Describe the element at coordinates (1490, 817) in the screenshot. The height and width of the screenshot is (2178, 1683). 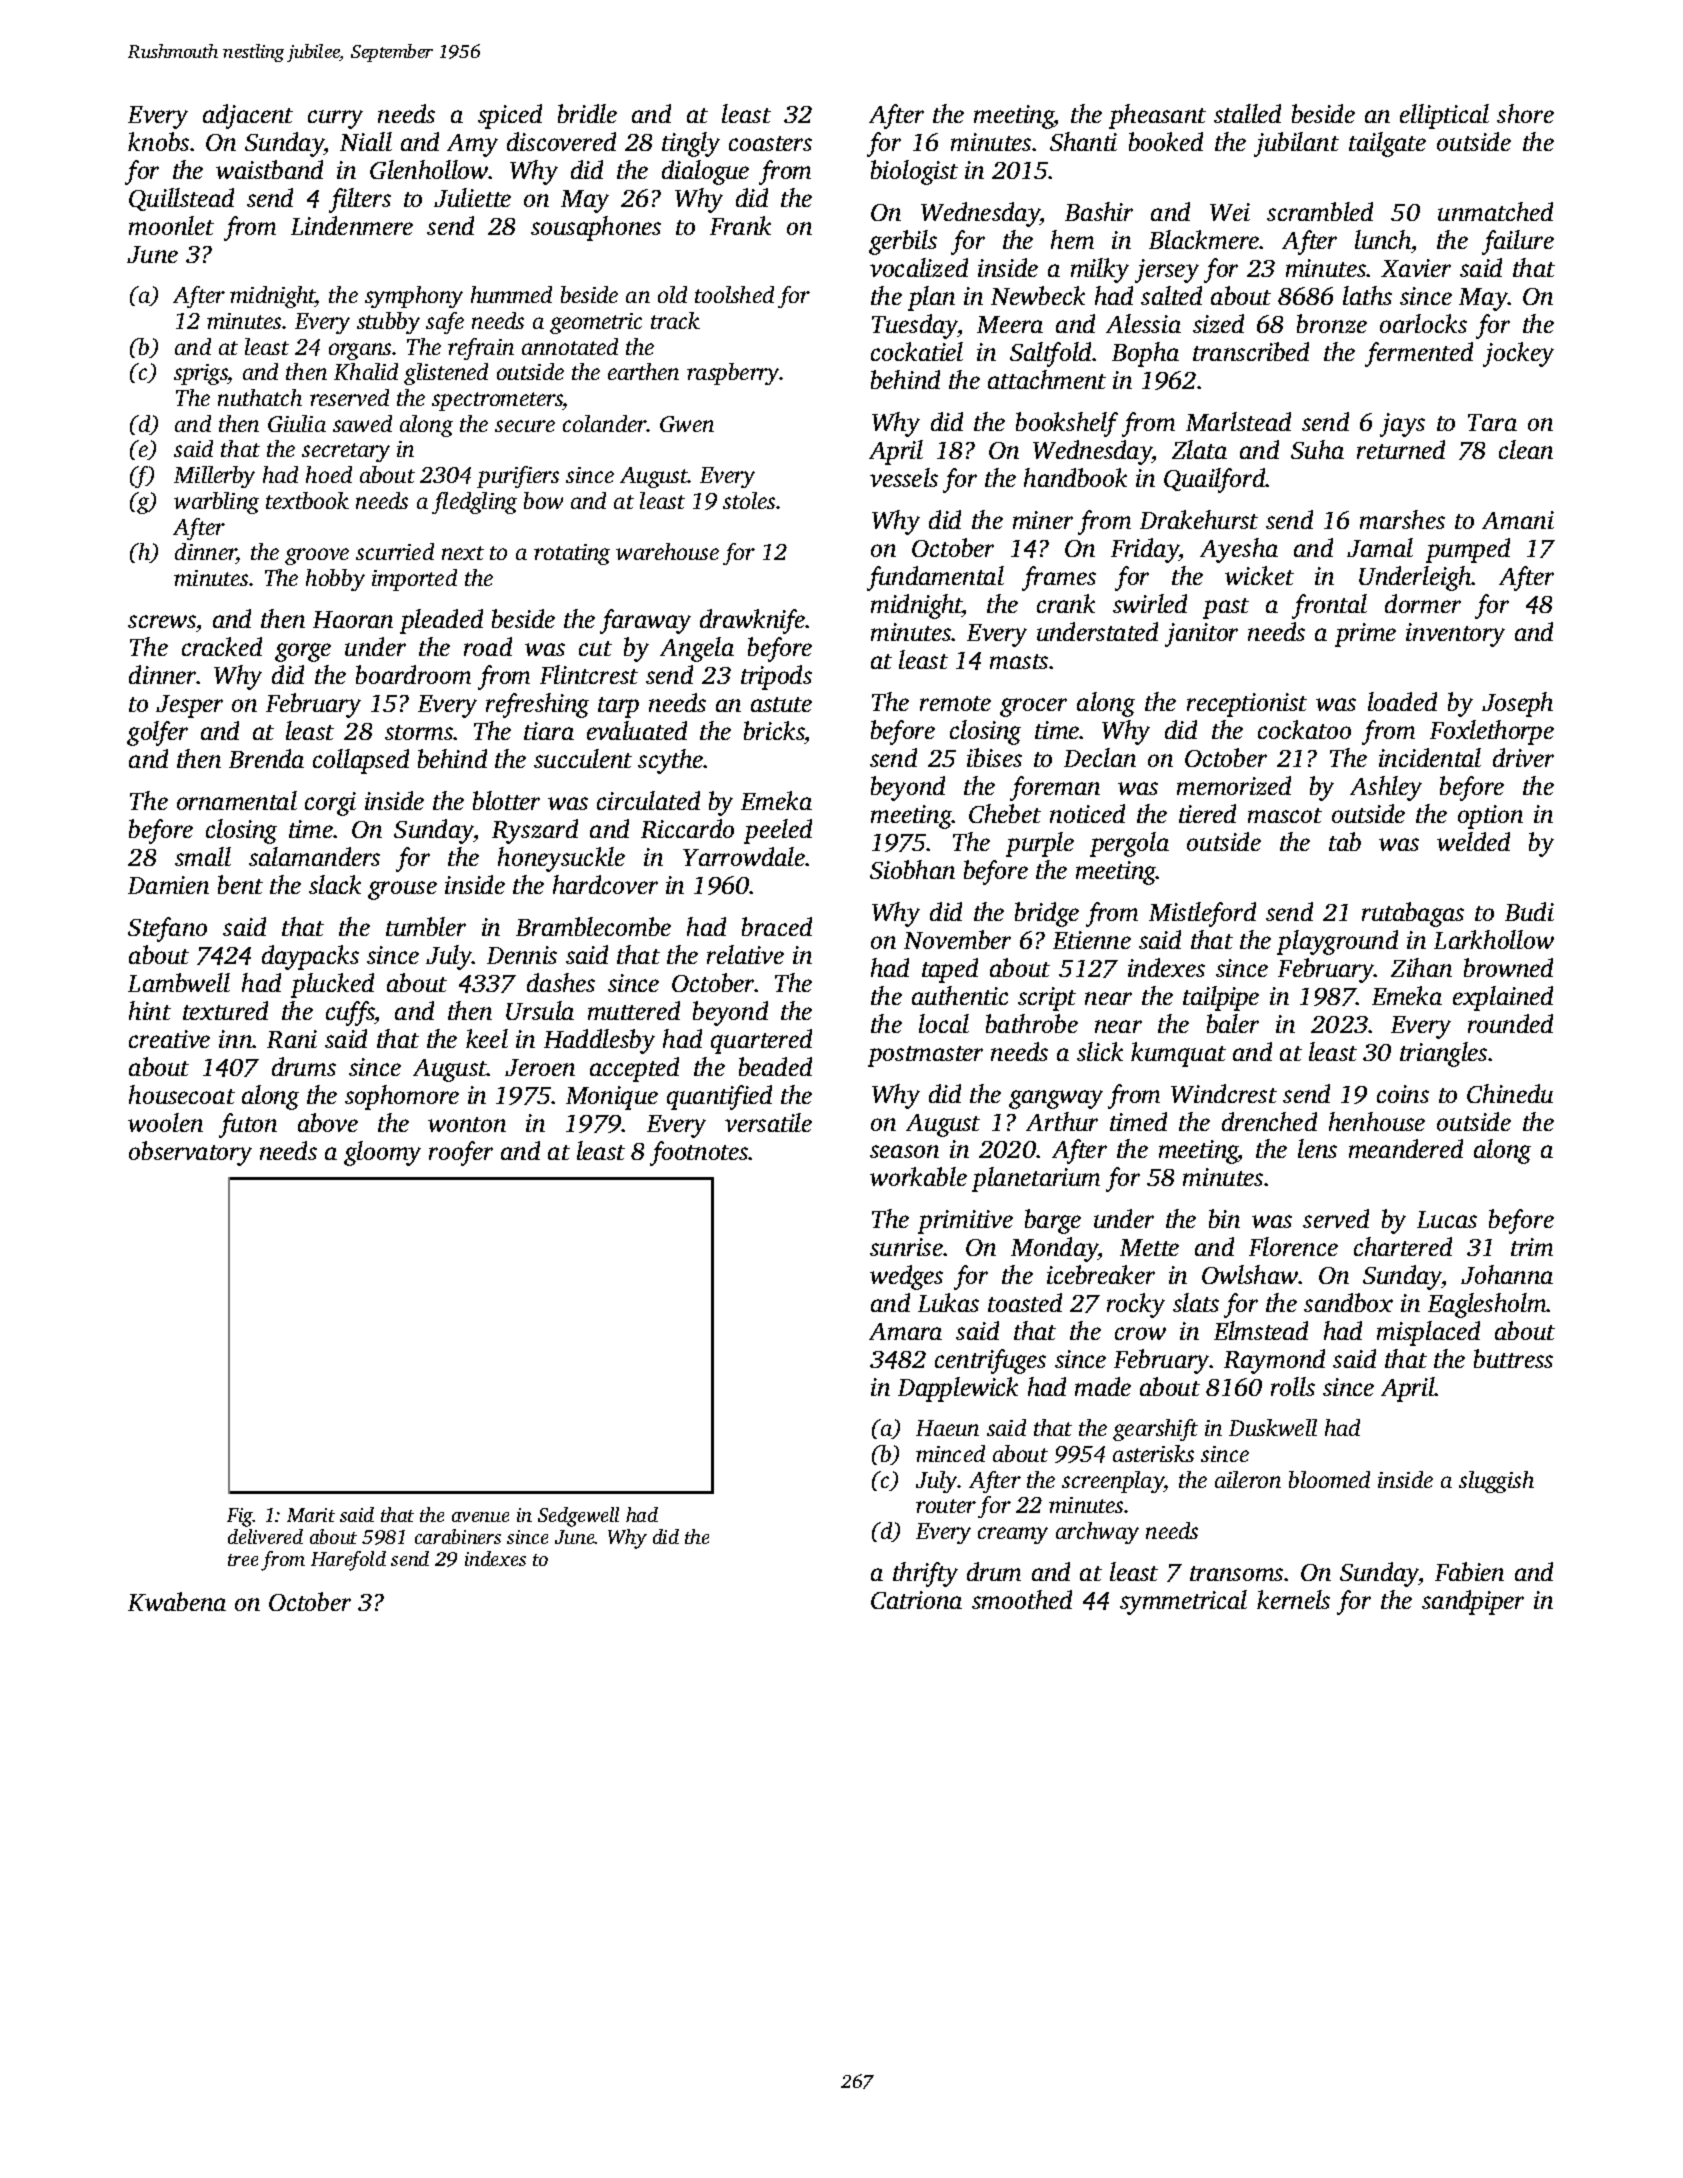
I see `option` at that location.
